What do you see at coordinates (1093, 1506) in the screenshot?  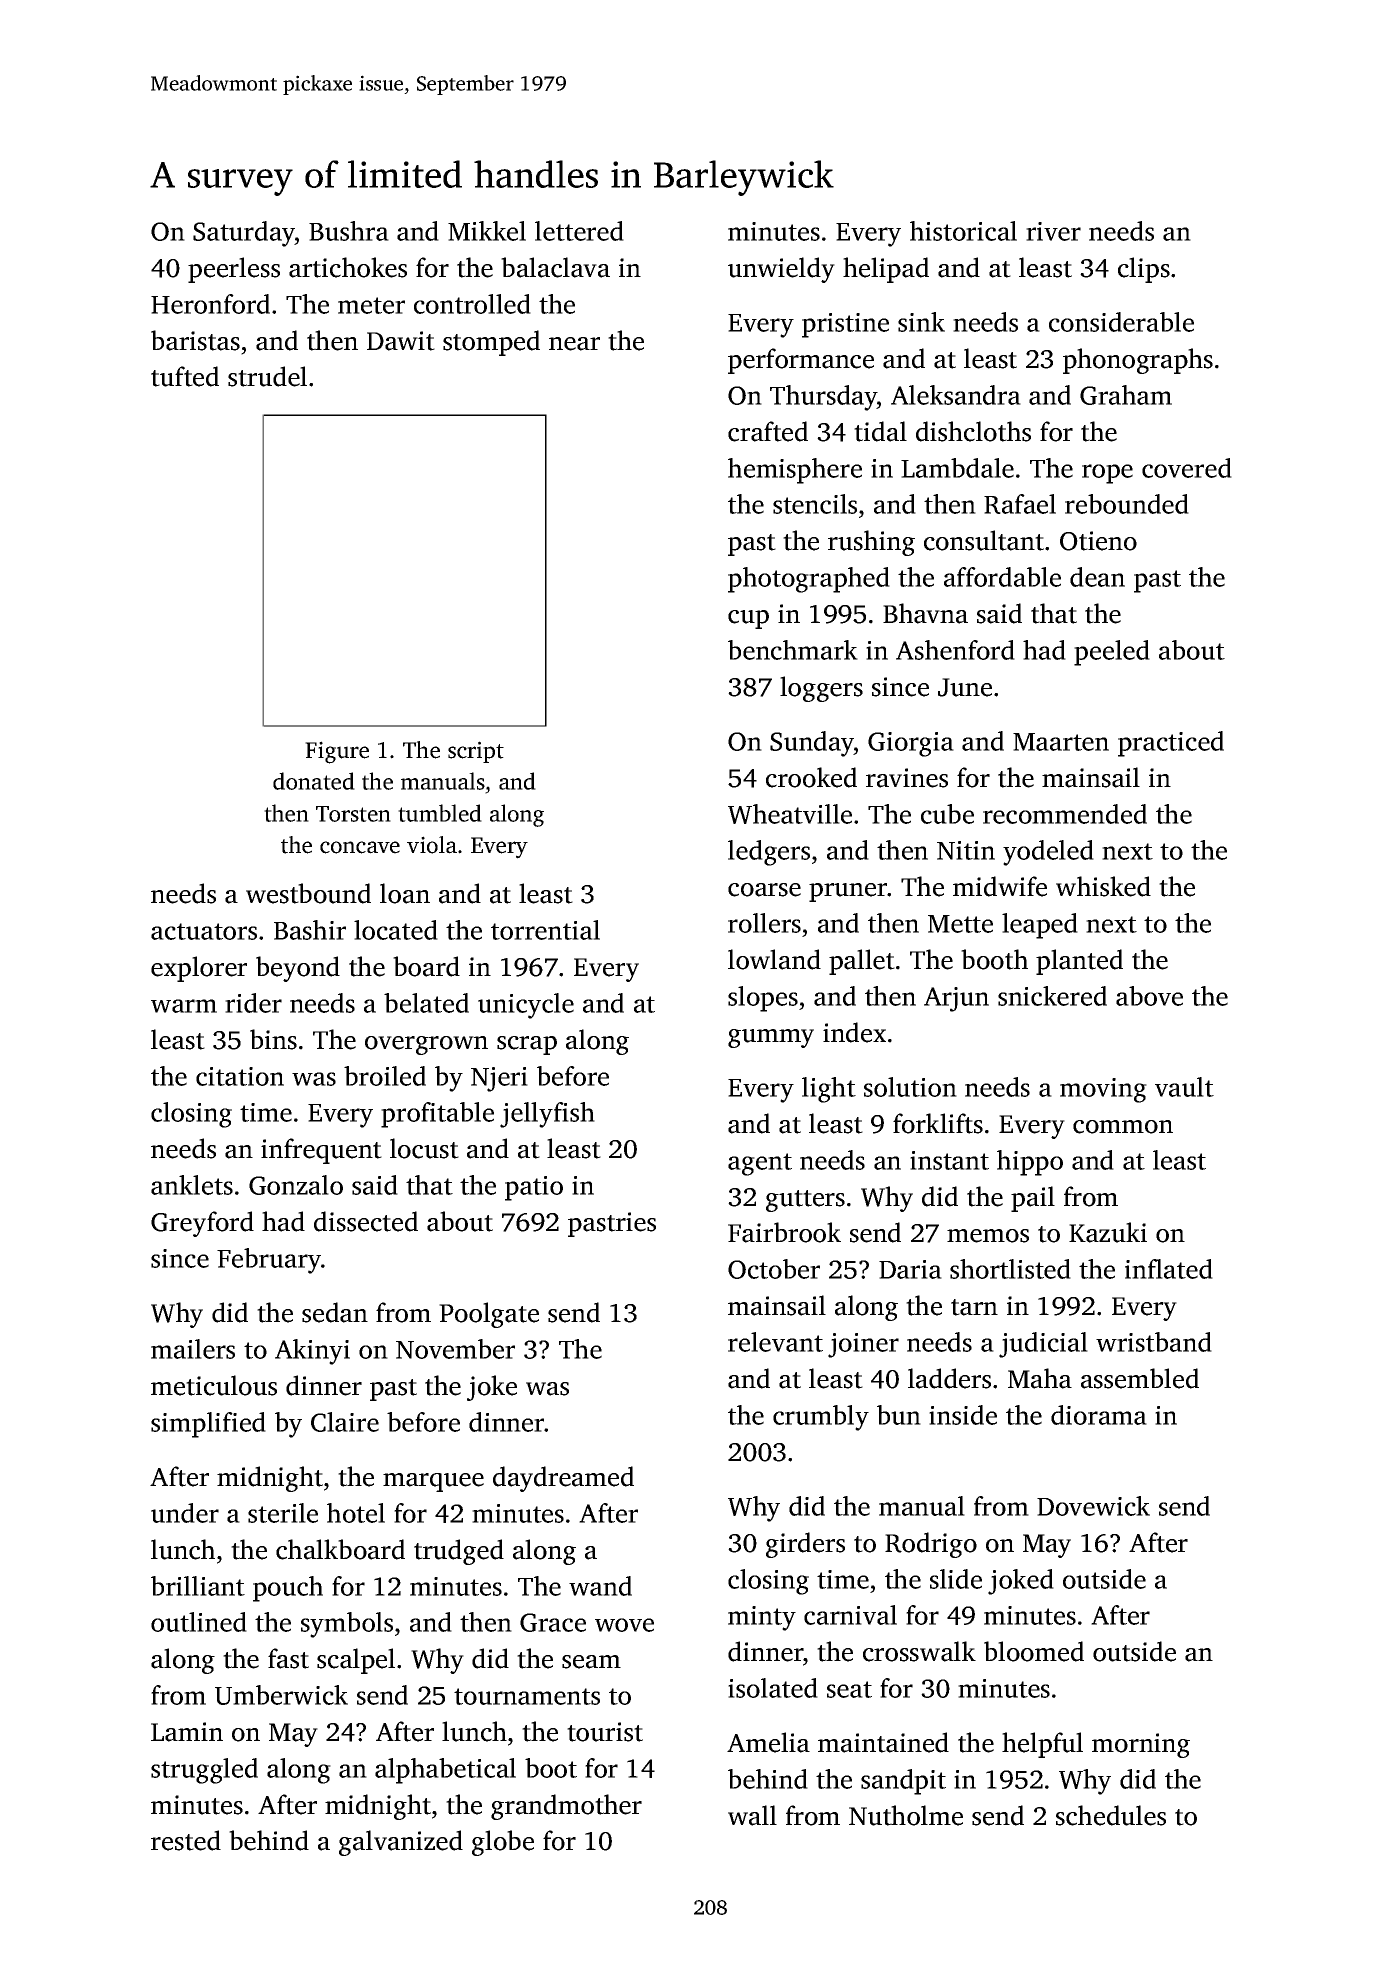 I see `Dovewick` at bounding box center [1093, 1506].
